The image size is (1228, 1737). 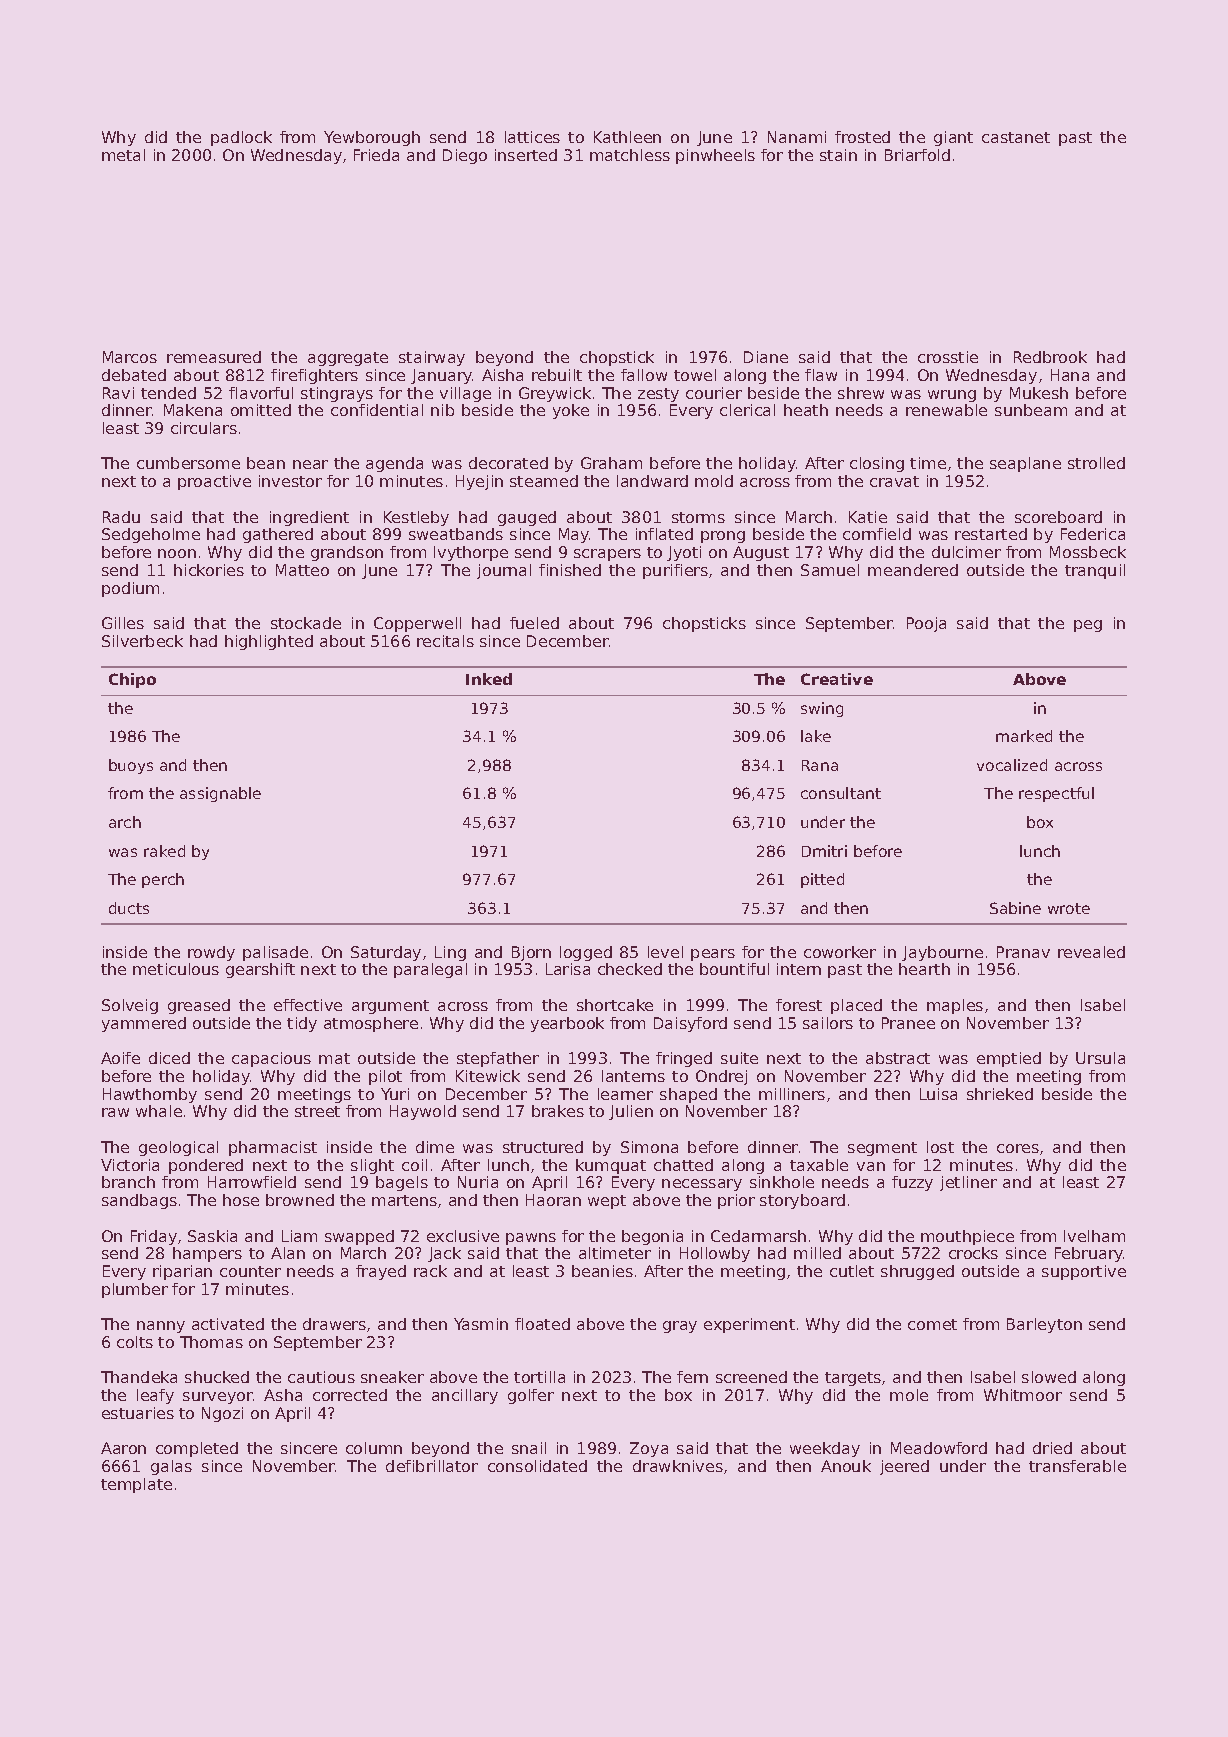 What do you see at coordinates (633, 1076) in the screenshot?
I see `lanterns` at bounding box center [633, 1076].
